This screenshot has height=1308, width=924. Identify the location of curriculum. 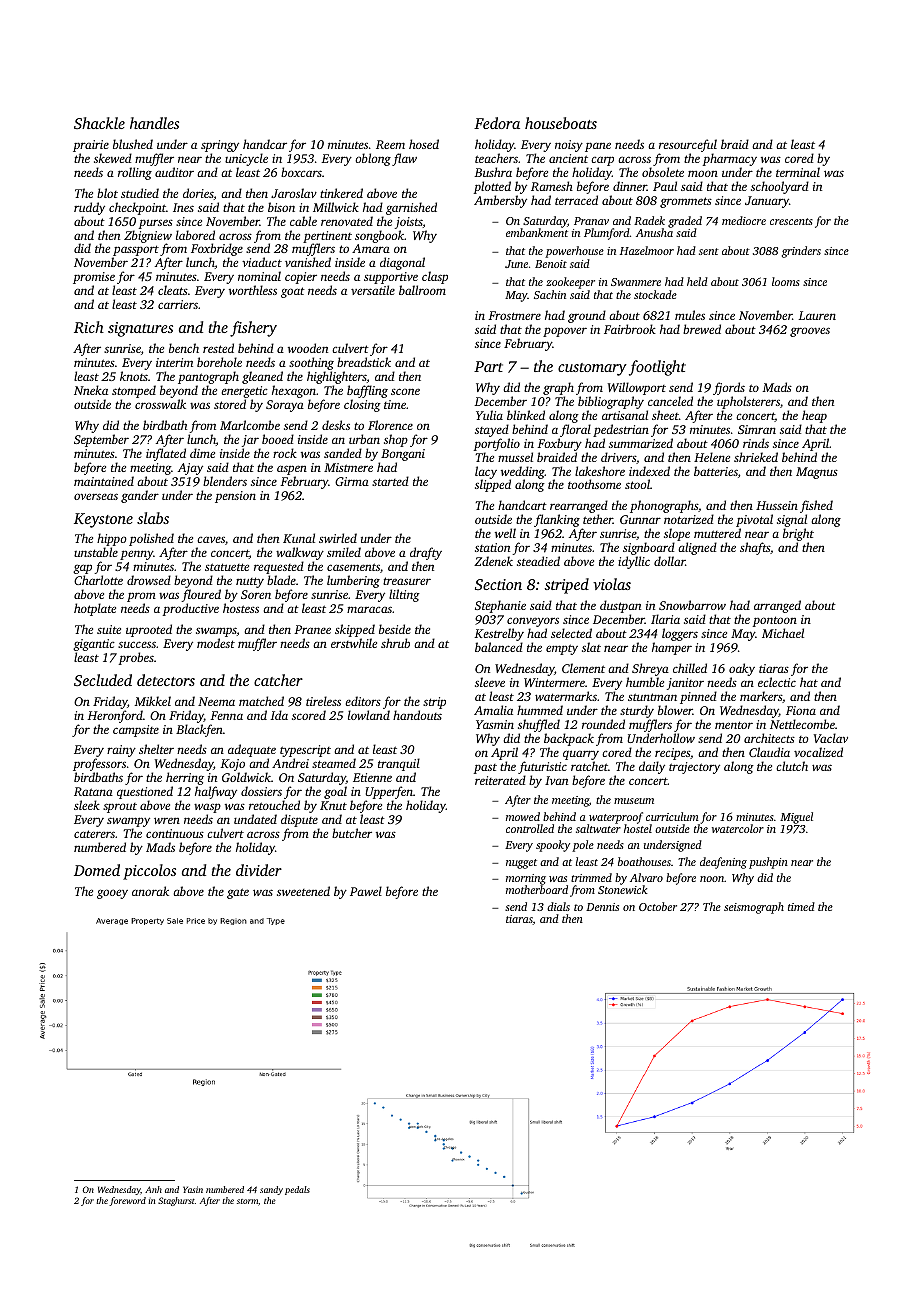
(672, 816).
